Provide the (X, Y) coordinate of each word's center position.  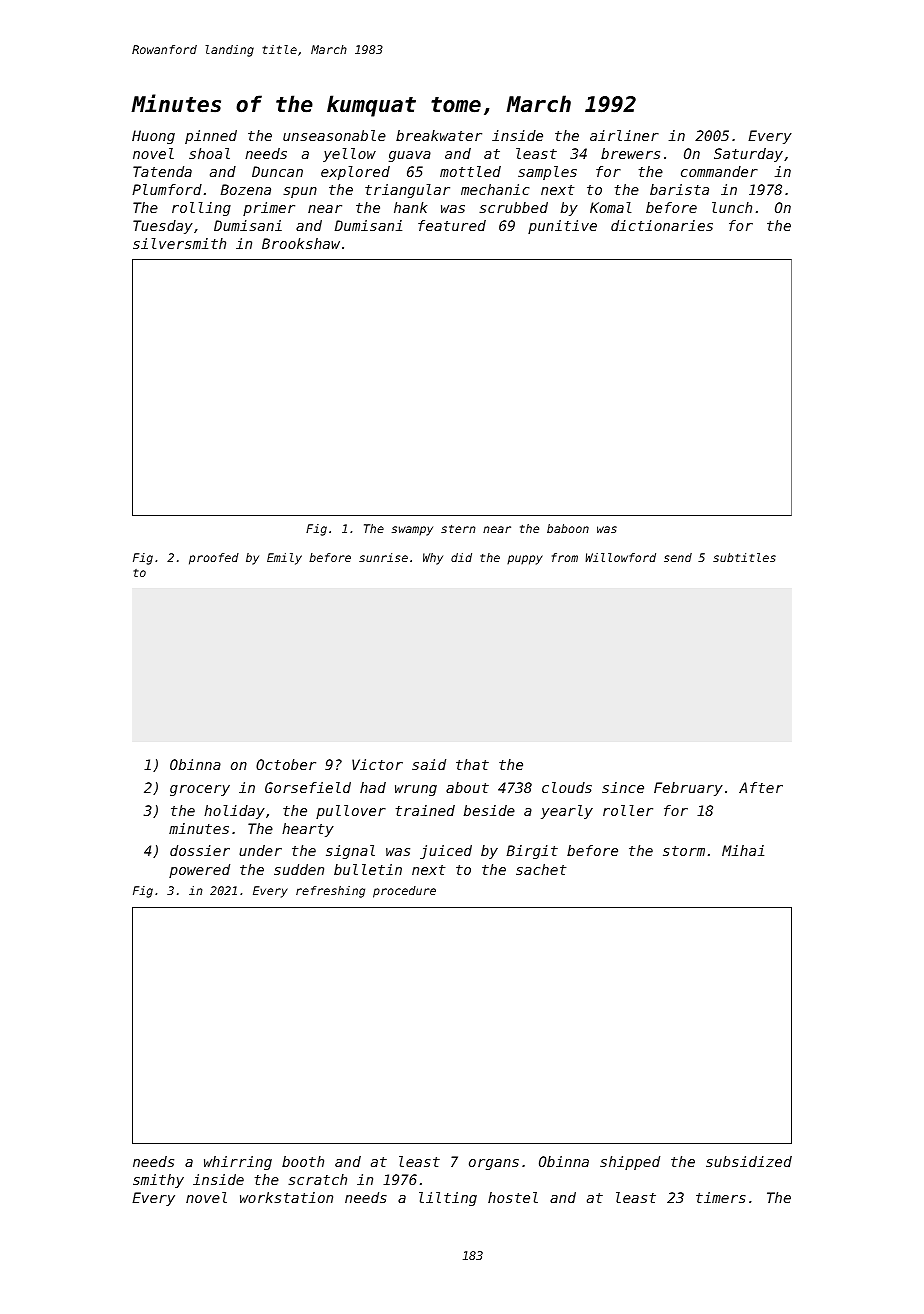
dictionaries (662, 225)
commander (719, 171)
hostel (513, 1197)
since (623, 787)
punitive (562, 227)
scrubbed (513, 207)
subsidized (749, 1161)
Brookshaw (301, 243)
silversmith (179, 243)
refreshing (330, 892)
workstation (286, 1197)
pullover (351, 812)
